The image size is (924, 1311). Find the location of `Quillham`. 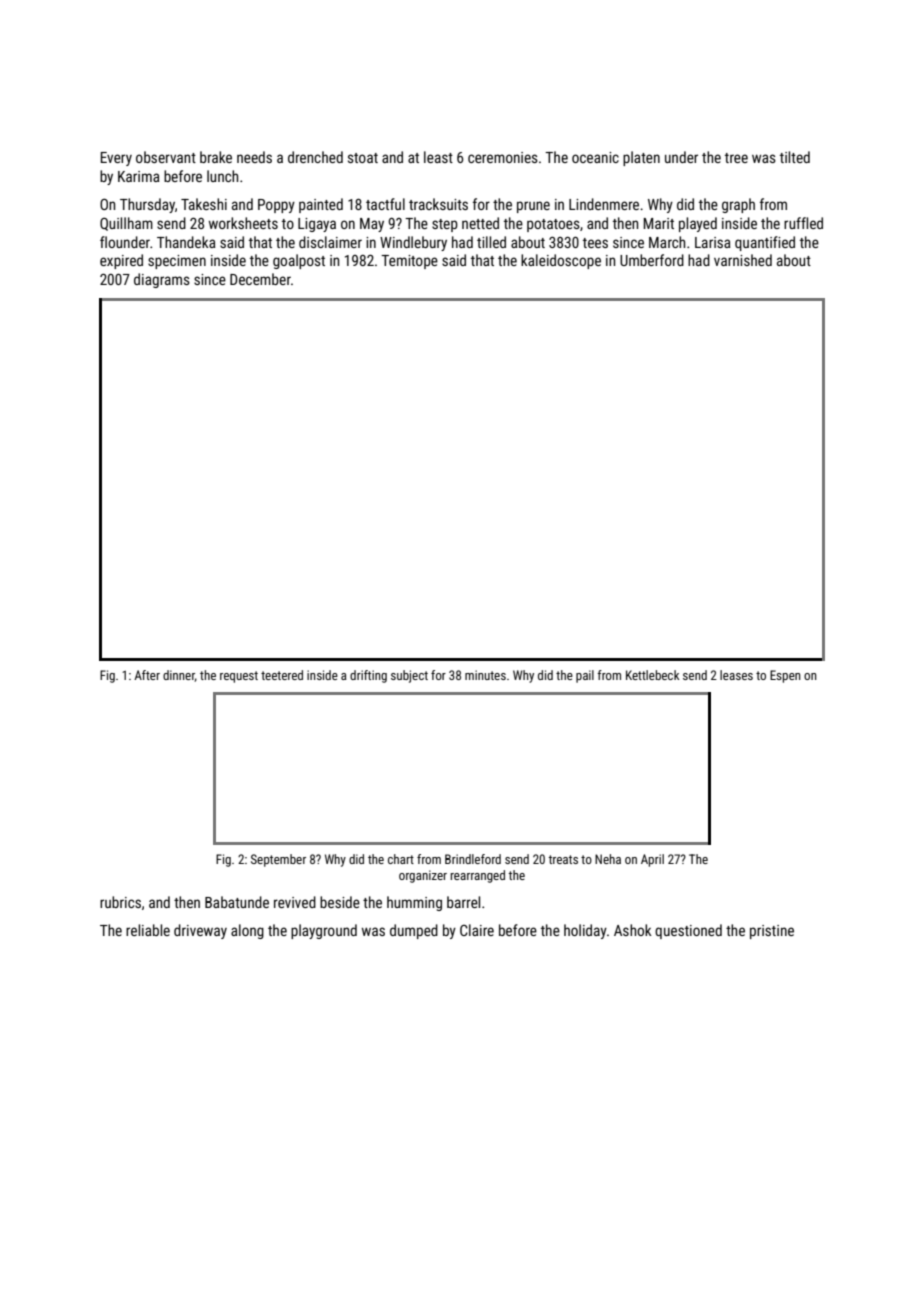

Quillham is located at coordinates (126, 224).
